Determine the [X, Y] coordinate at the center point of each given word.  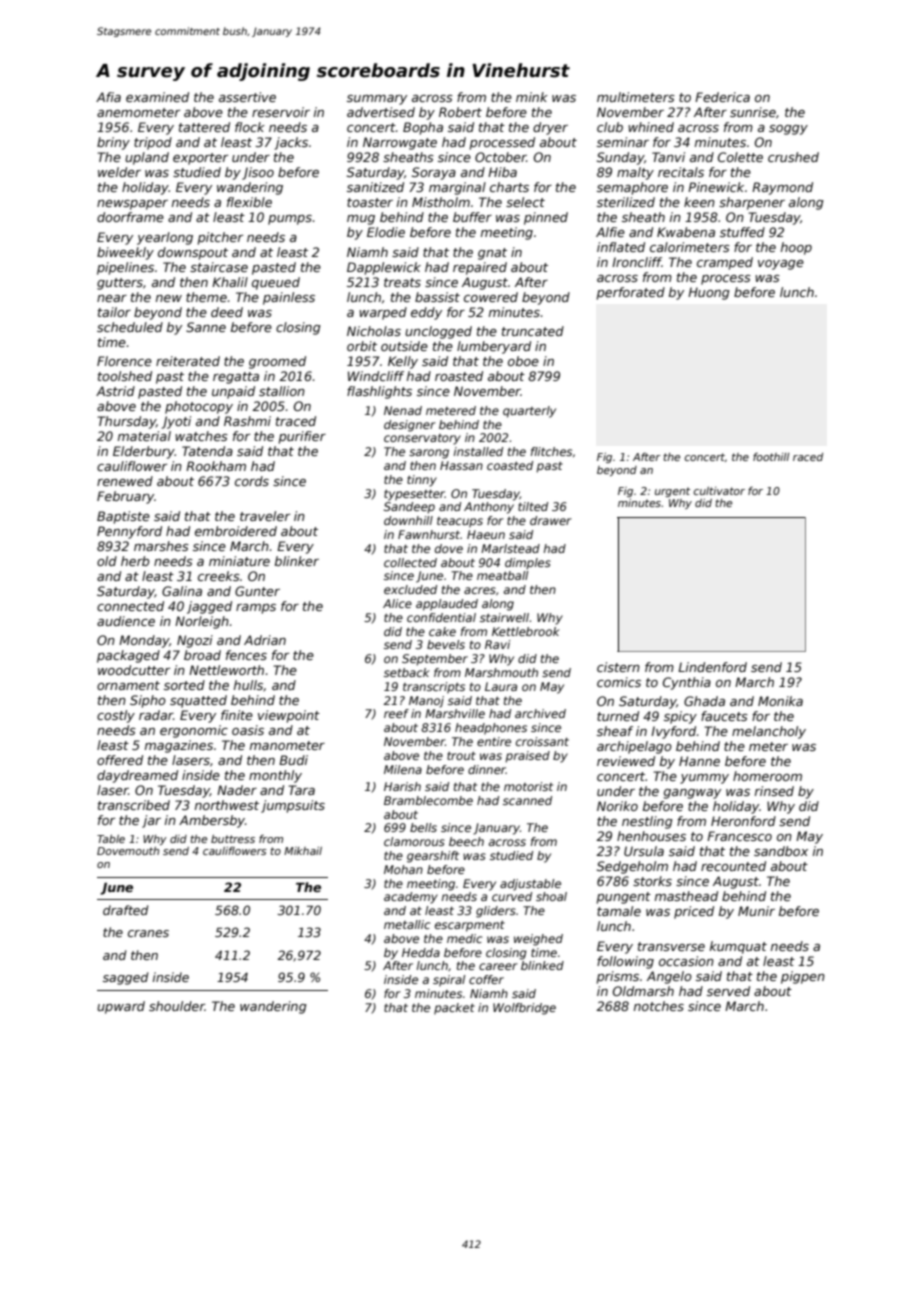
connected [130, 606]
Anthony [489, 508]
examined [157, 97]
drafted [125, 910]
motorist [528, 786]
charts [509, 187]
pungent [624, 898]
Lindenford [712, 667]
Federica [722, 97]
